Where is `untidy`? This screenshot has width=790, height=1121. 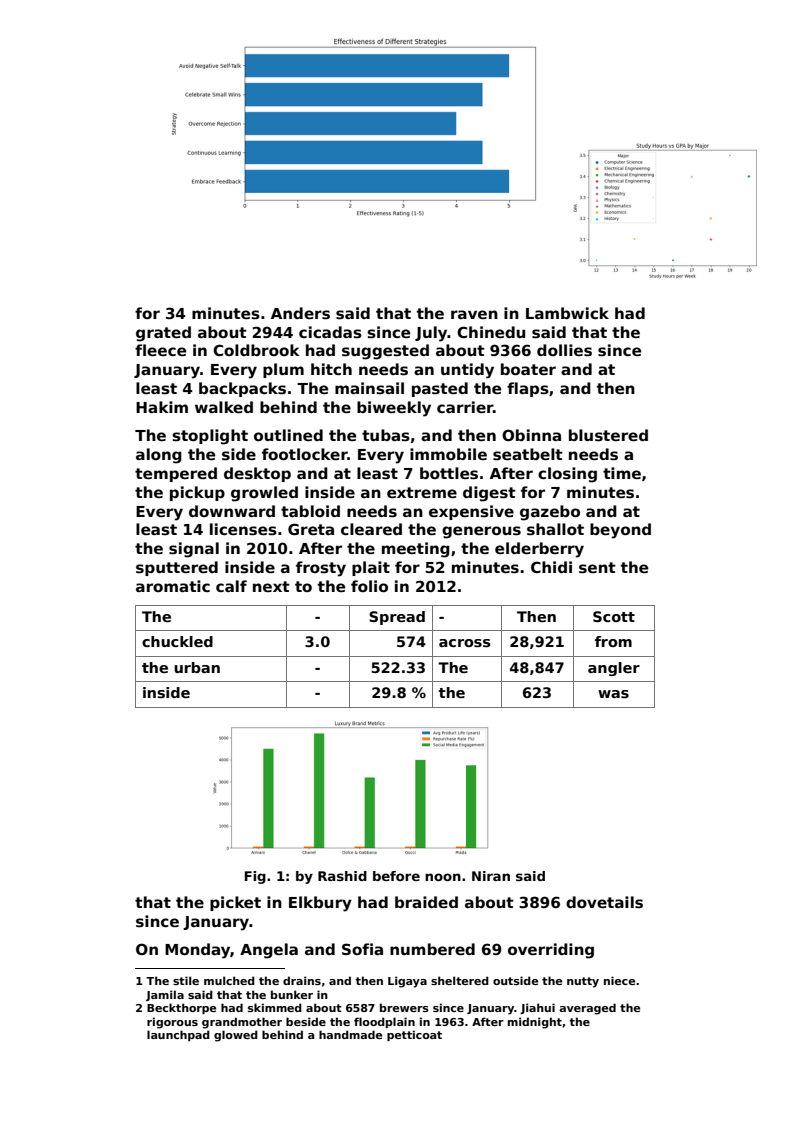 untidy is located at coordinates (467, 371).
